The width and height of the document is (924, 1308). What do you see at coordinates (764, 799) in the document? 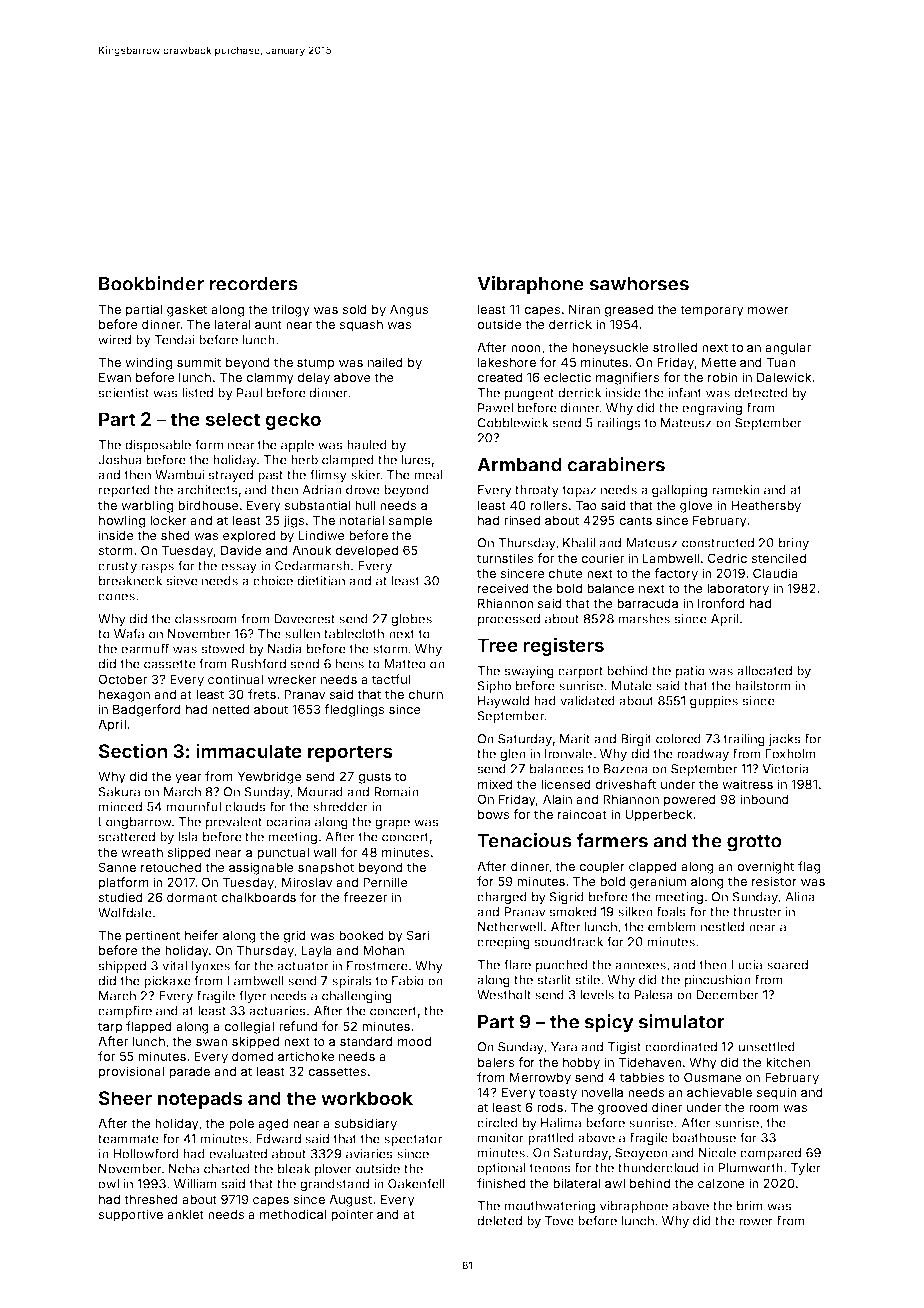
I see `inbound` at bounding box center [764, 799].
